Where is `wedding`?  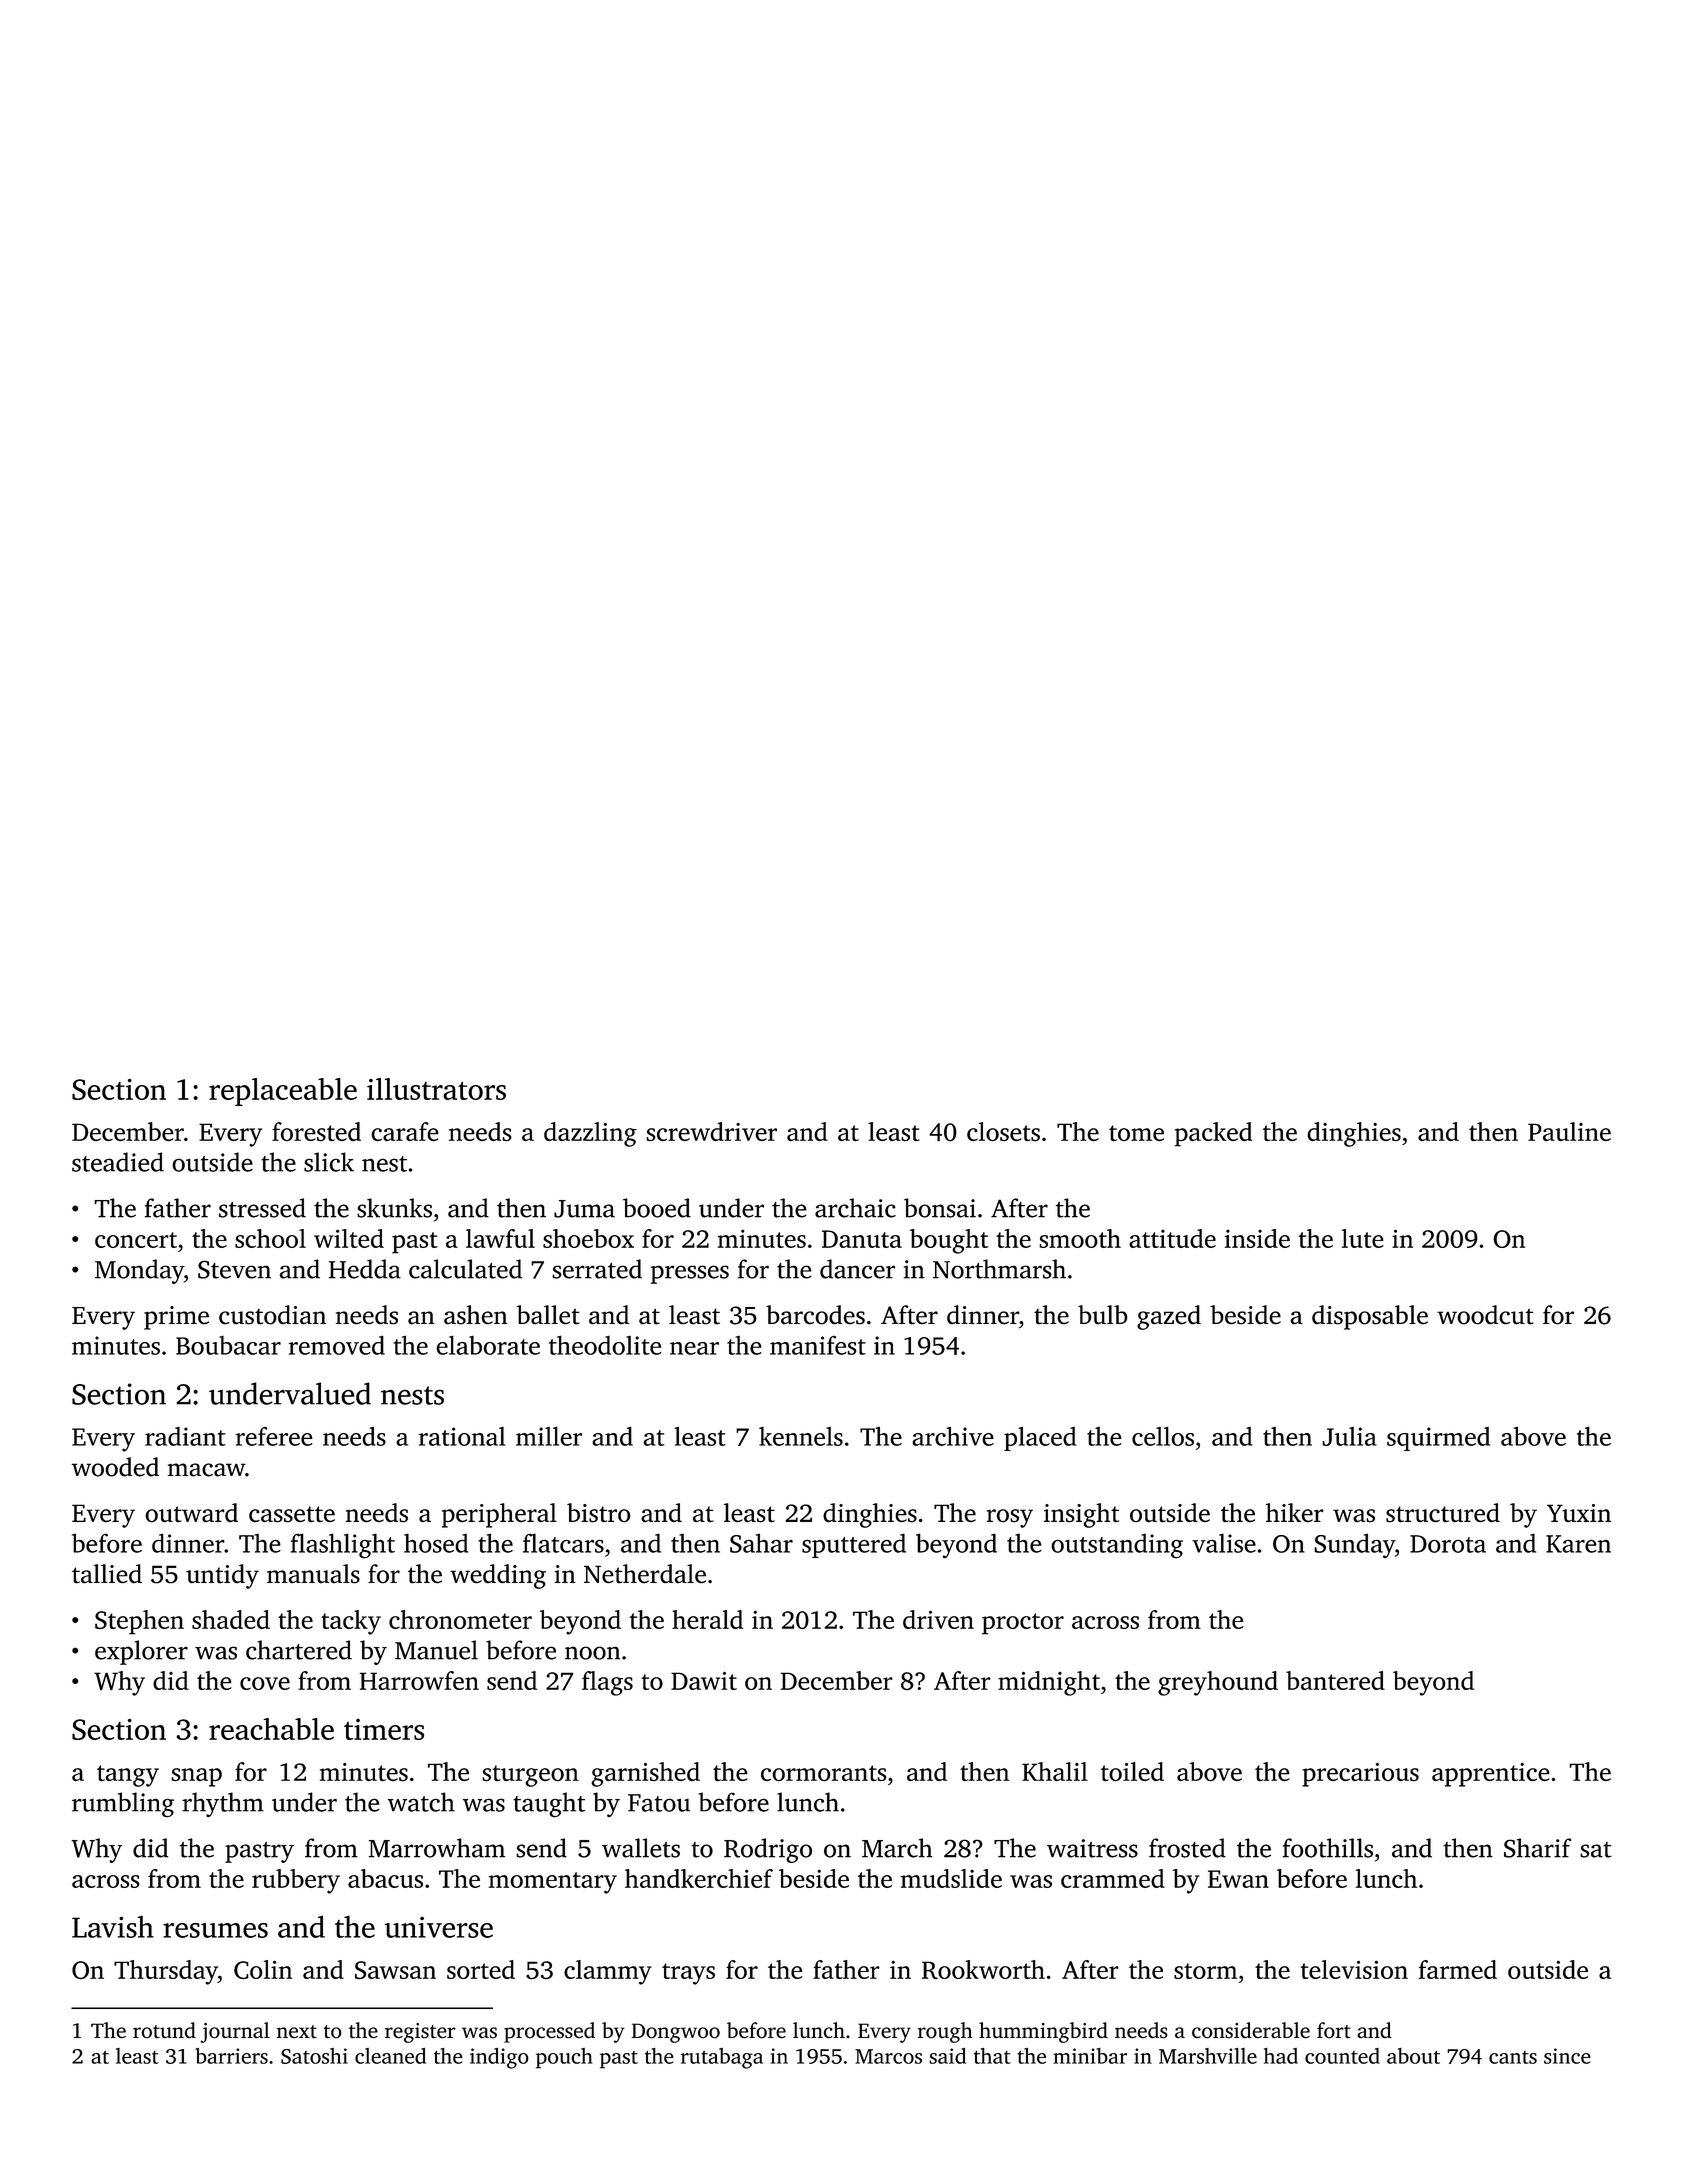
wedding is located at coordinates (498, 1576).
